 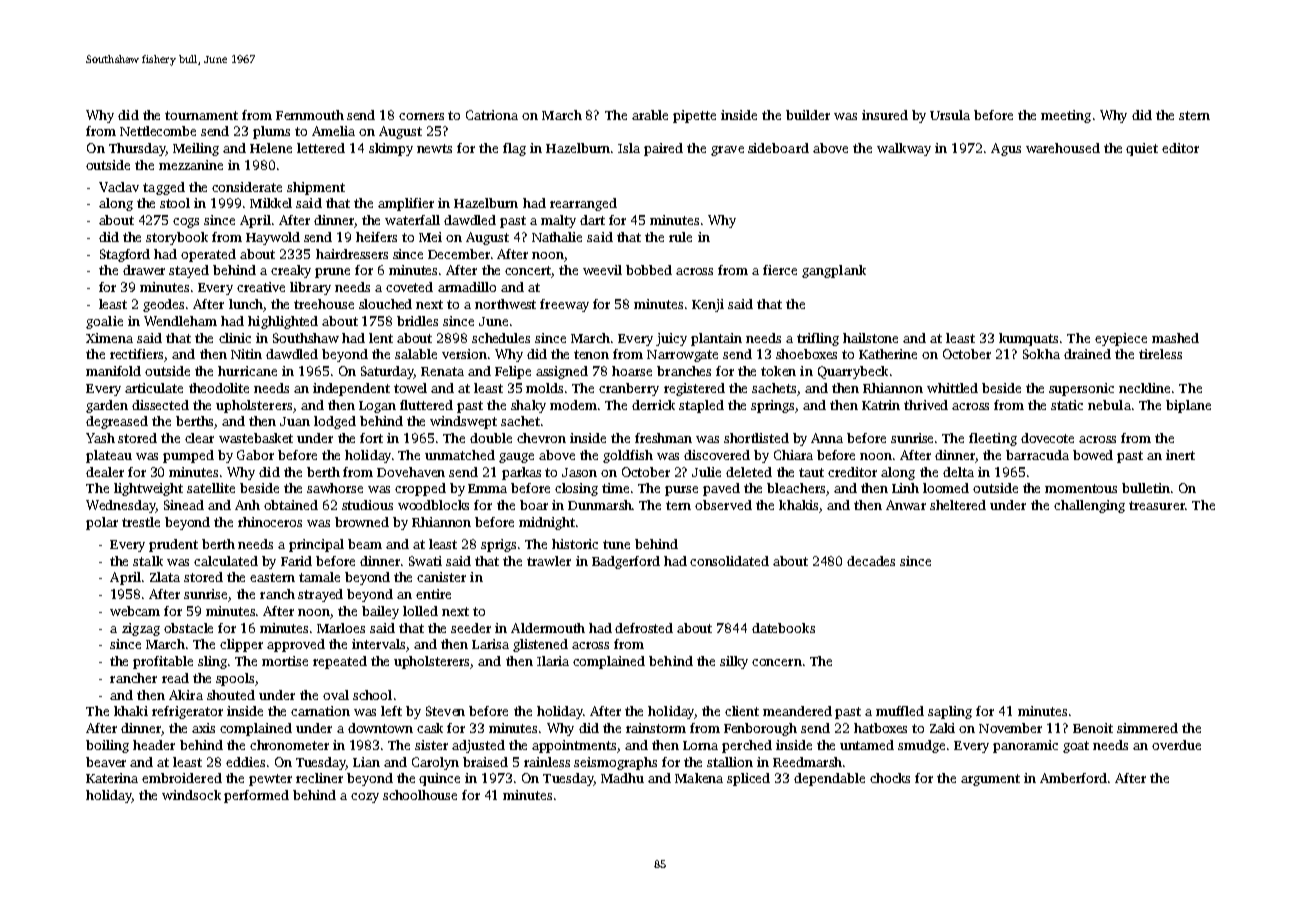 What do you see at coordinates (201, 115) in the image?
I see `tournament` at bounding box center [201, 115].
